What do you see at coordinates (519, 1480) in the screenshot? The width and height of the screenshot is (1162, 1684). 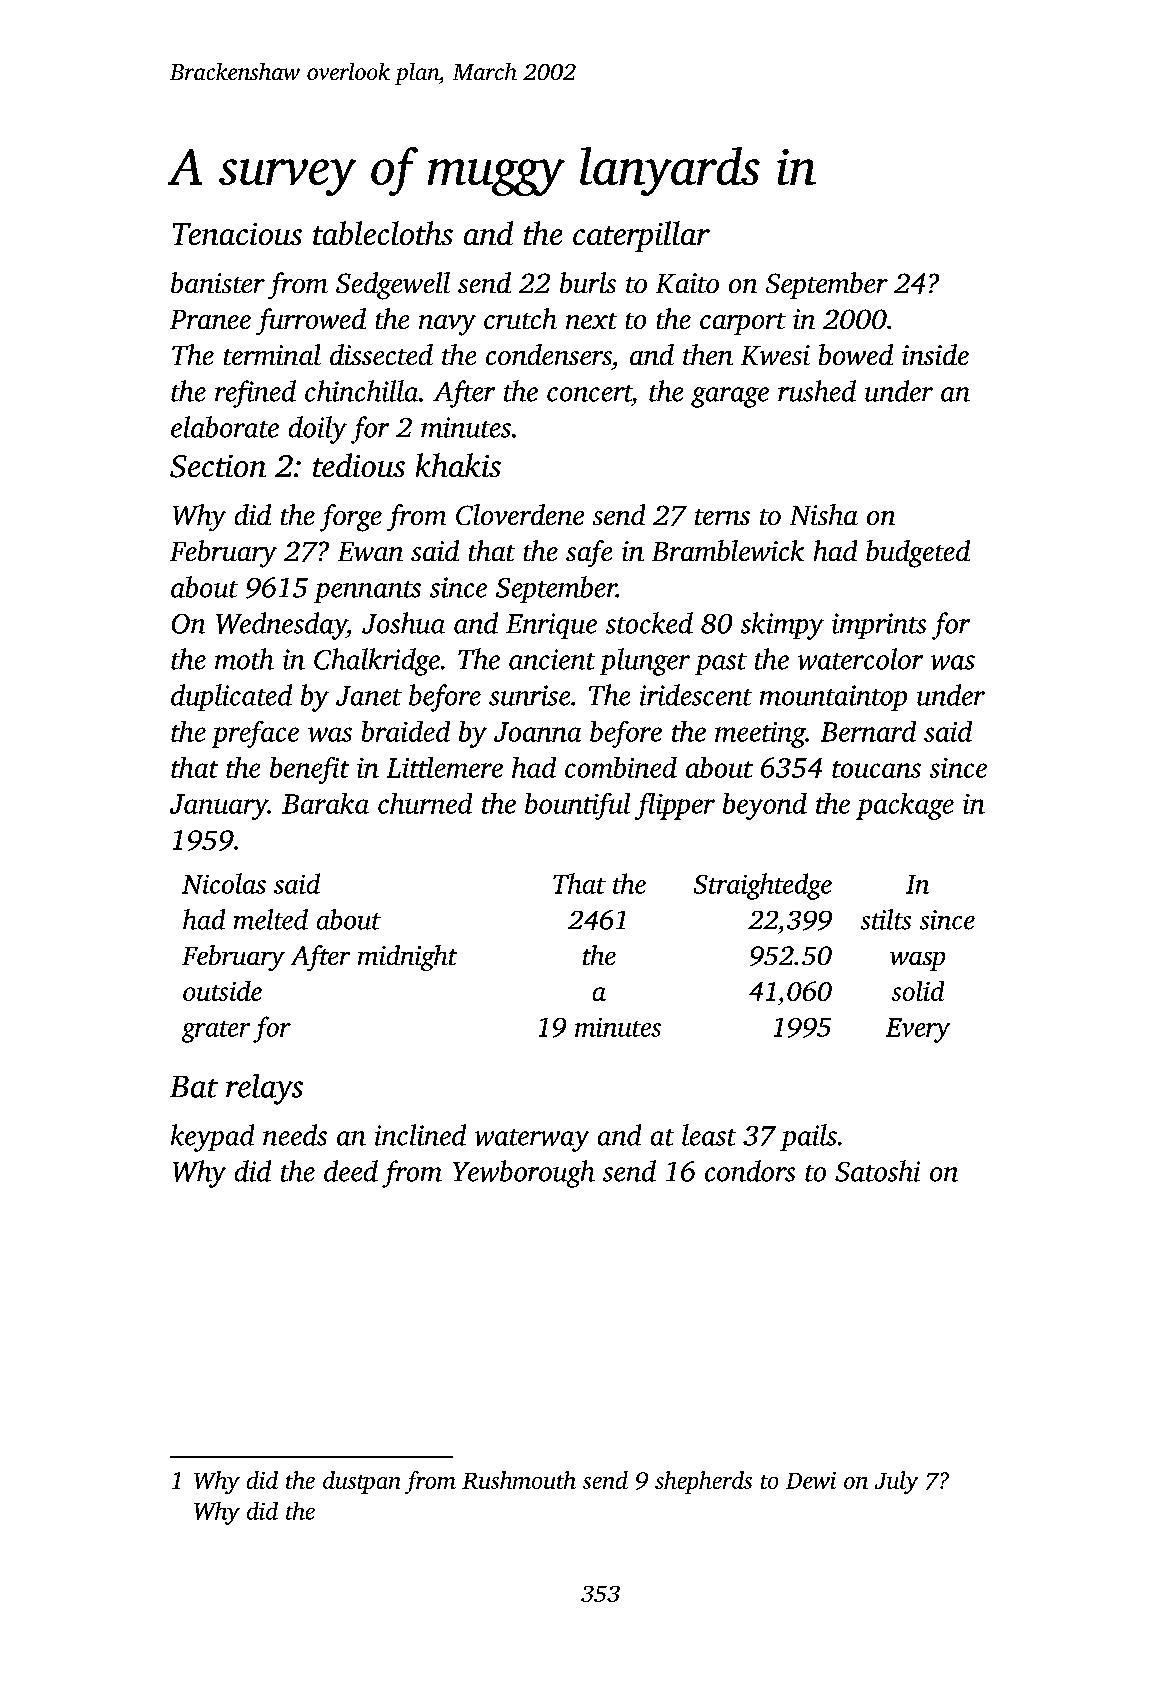 I see `Rushmouth` at bounding box center [519, 1480].
